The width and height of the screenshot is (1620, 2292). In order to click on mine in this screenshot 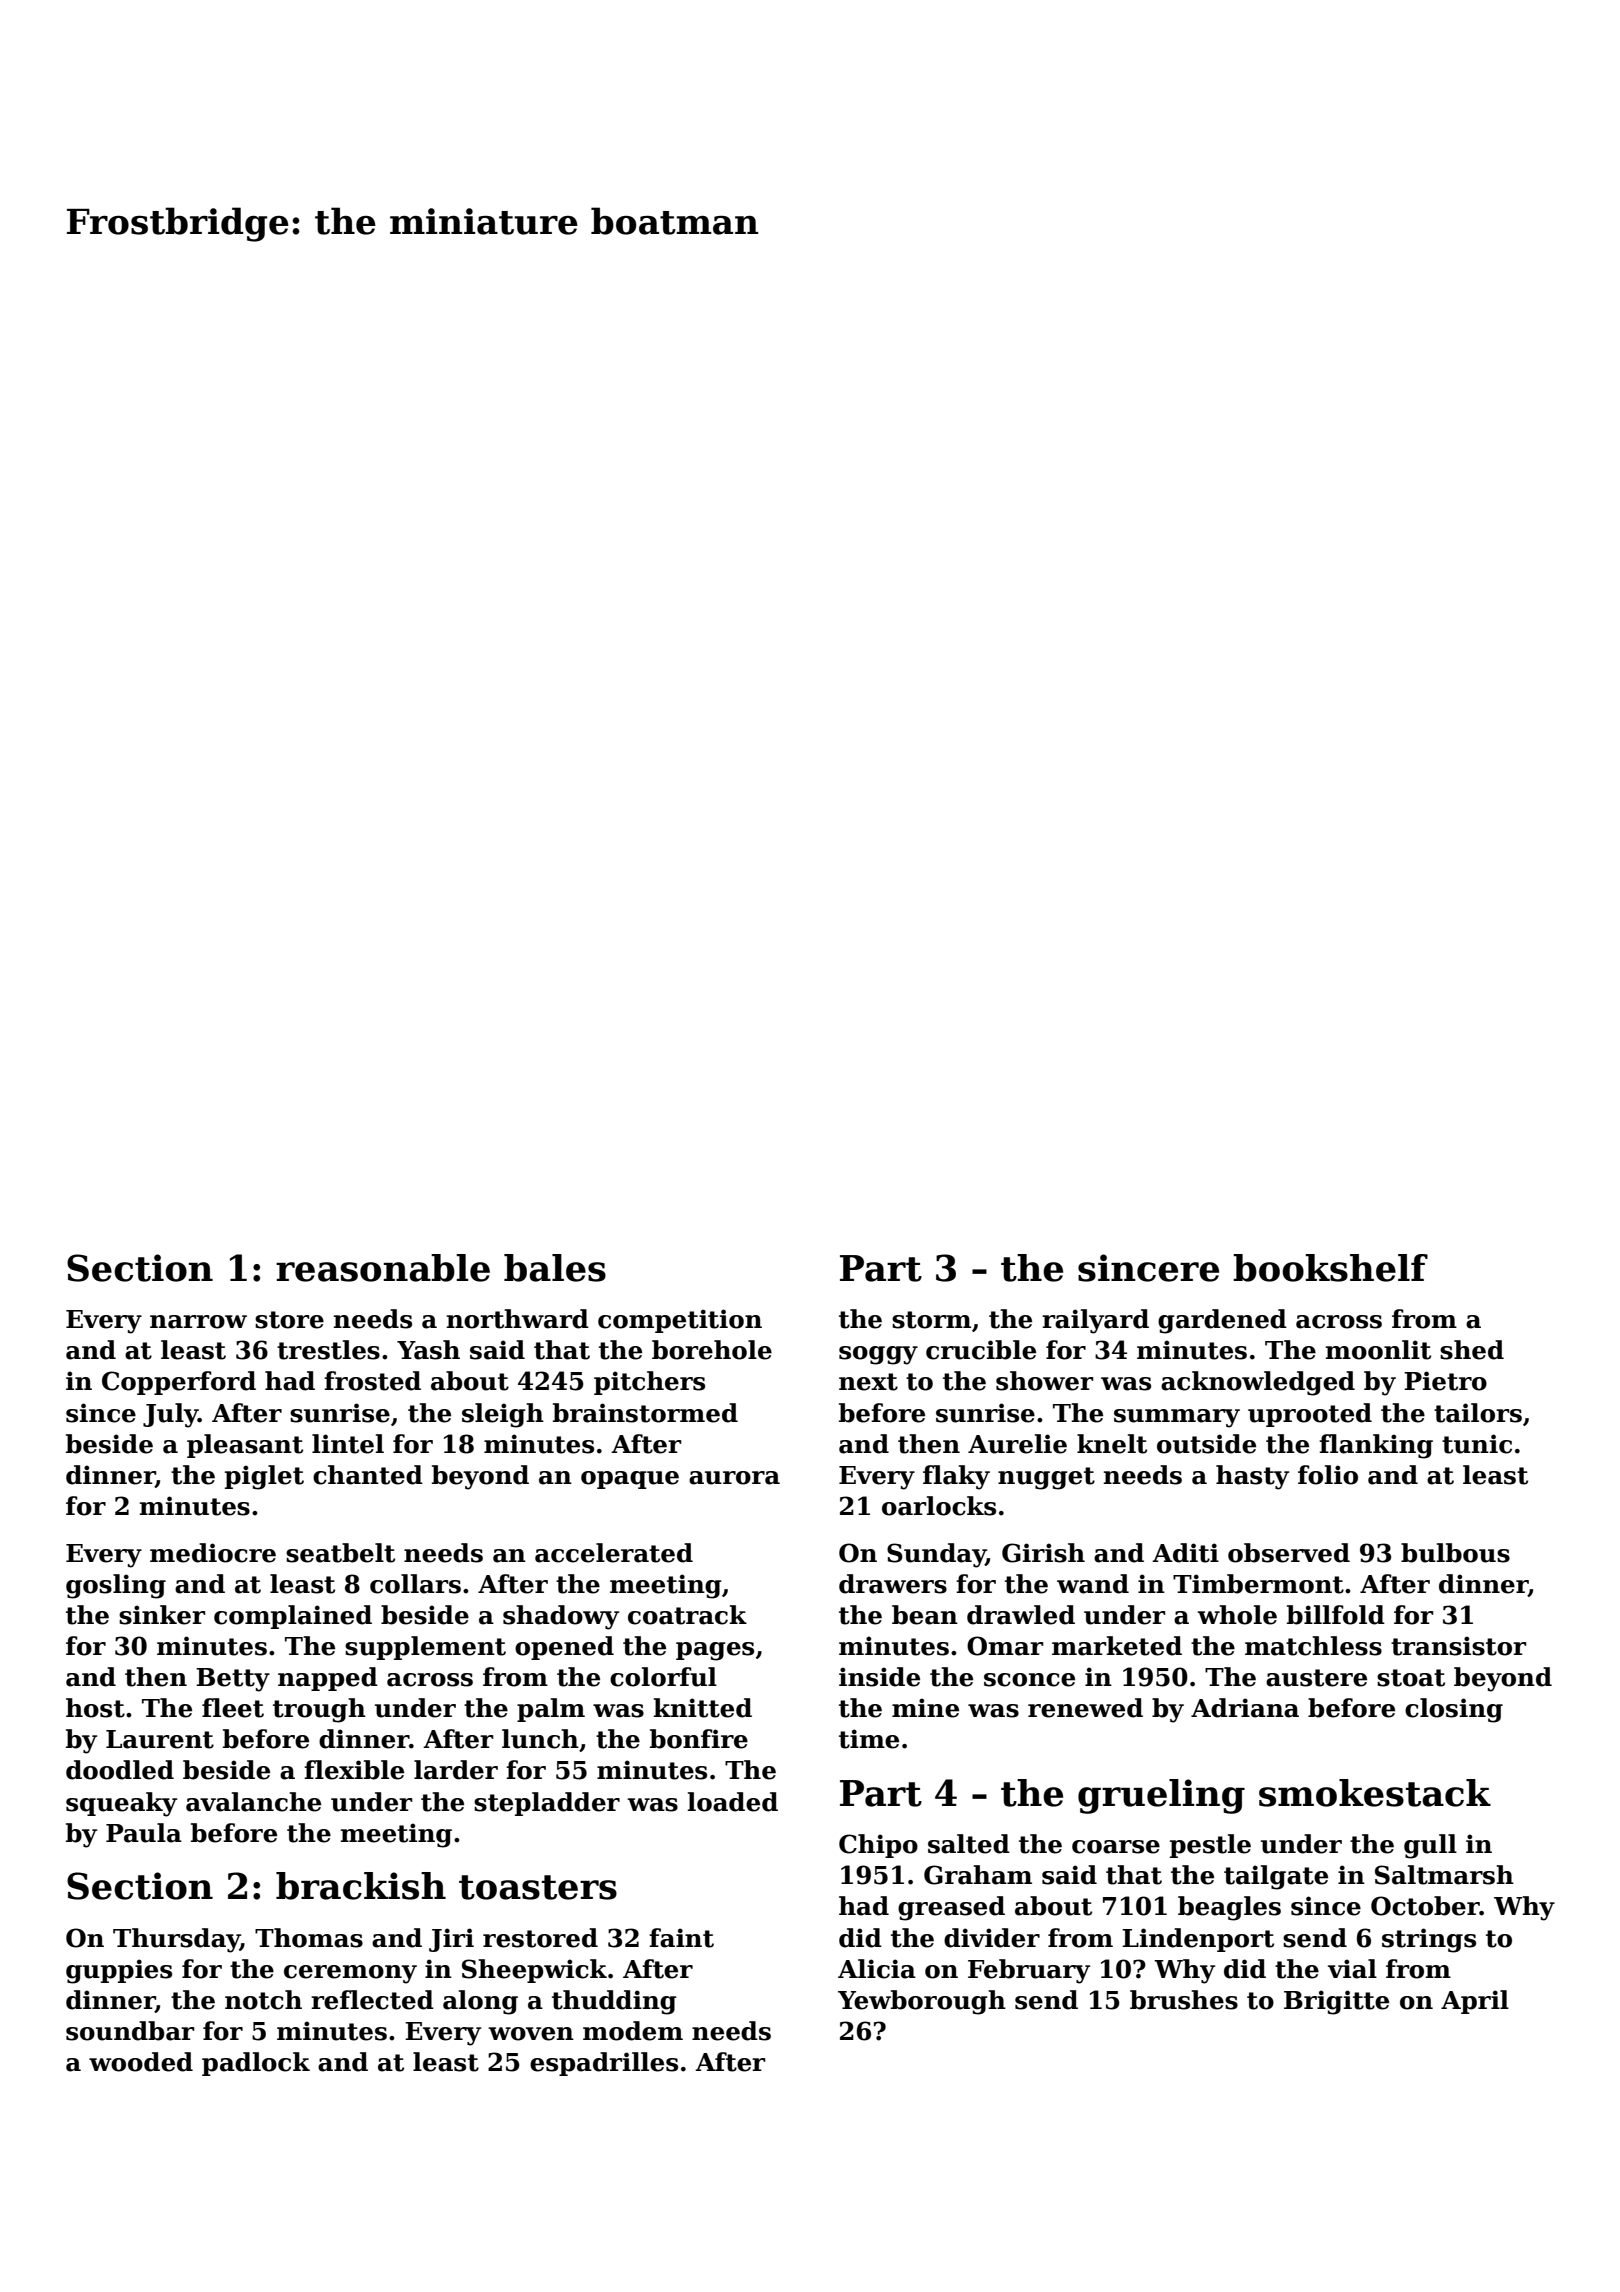, I will do `click(925, 1708)`.
